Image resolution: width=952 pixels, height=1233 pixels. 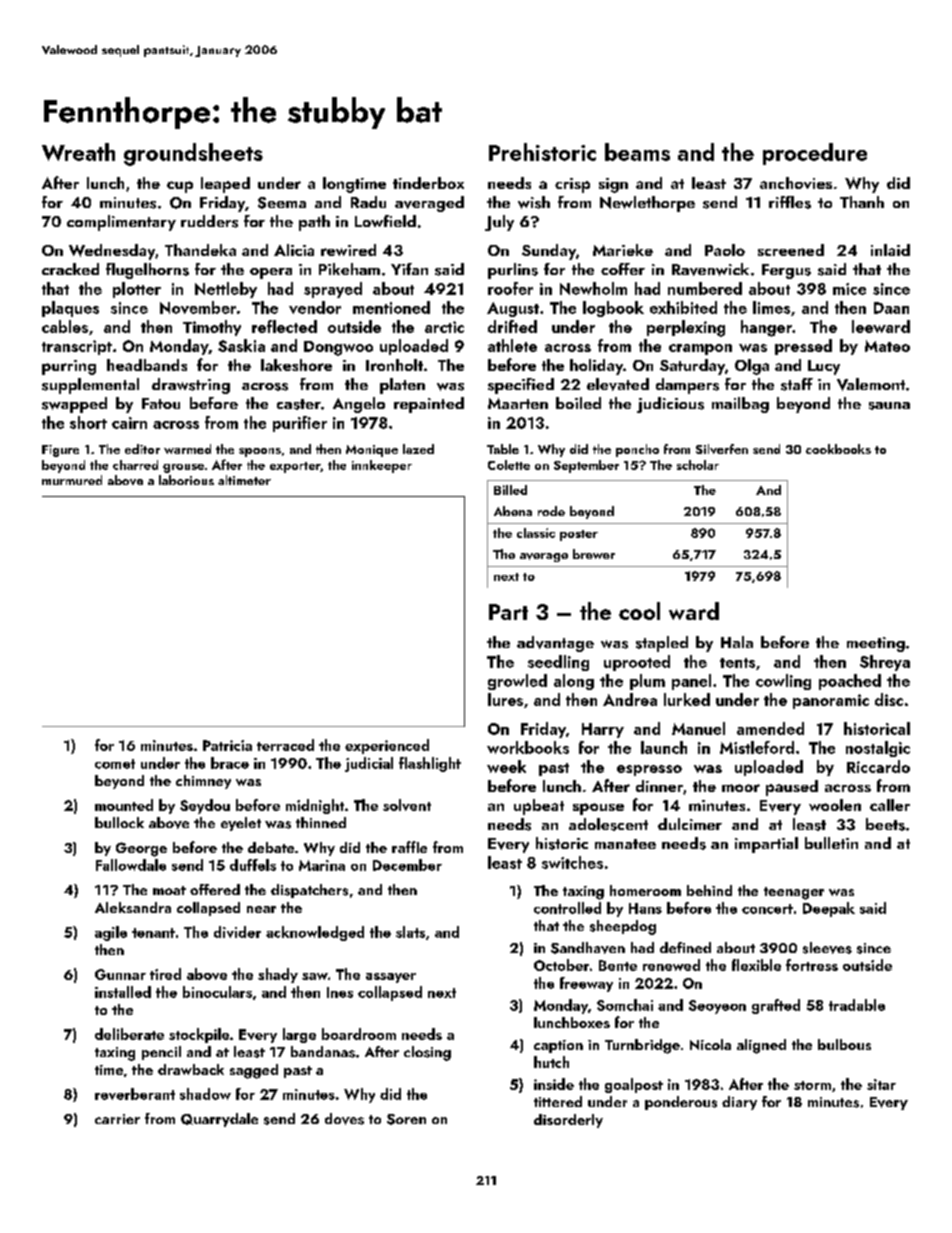 What do you see at coordinates (391, 978) in the screenshot?
I see `assayer` at bounding box center [391, 978].
